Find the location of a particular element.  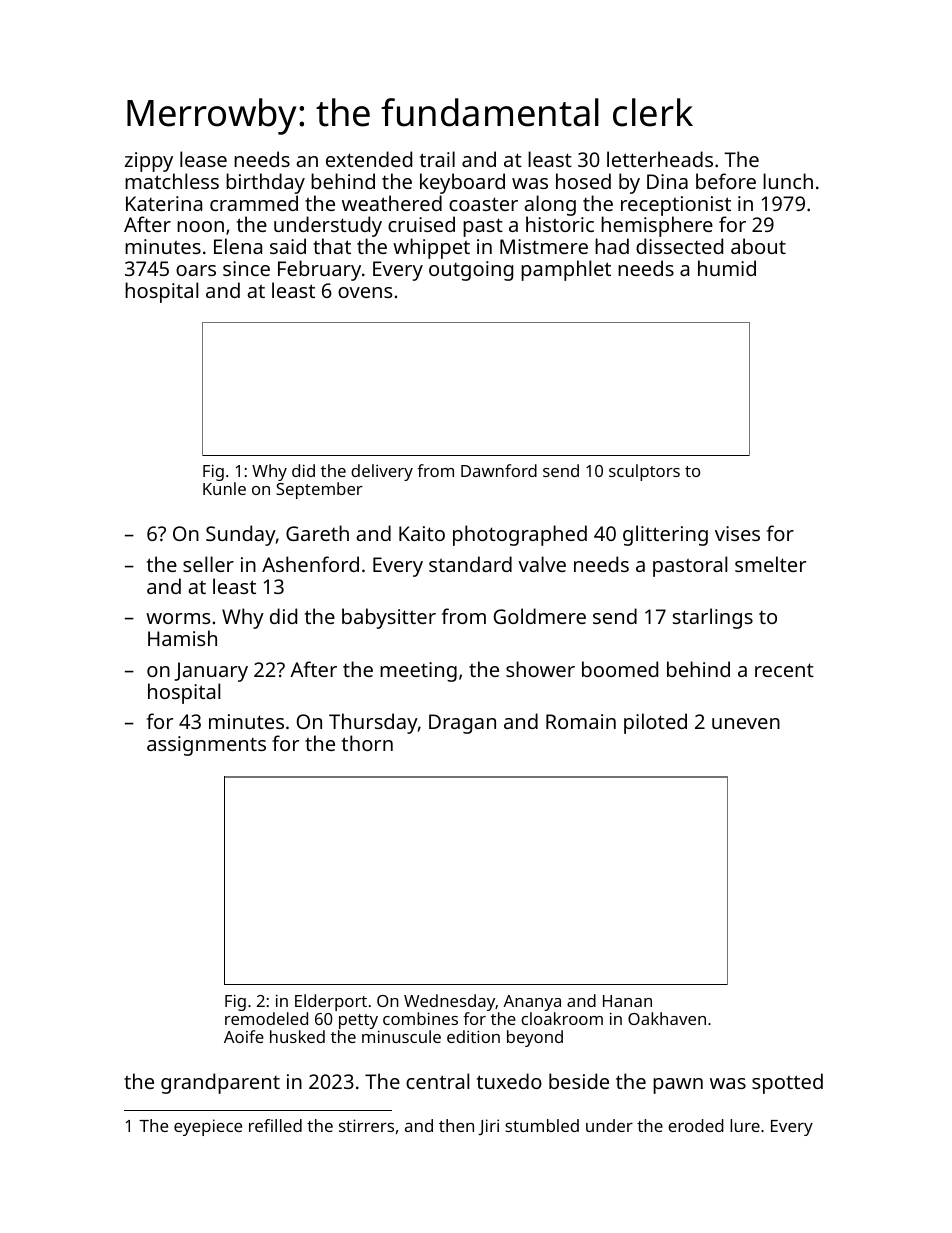

stumbled is located at coordinates (542, 1125).
